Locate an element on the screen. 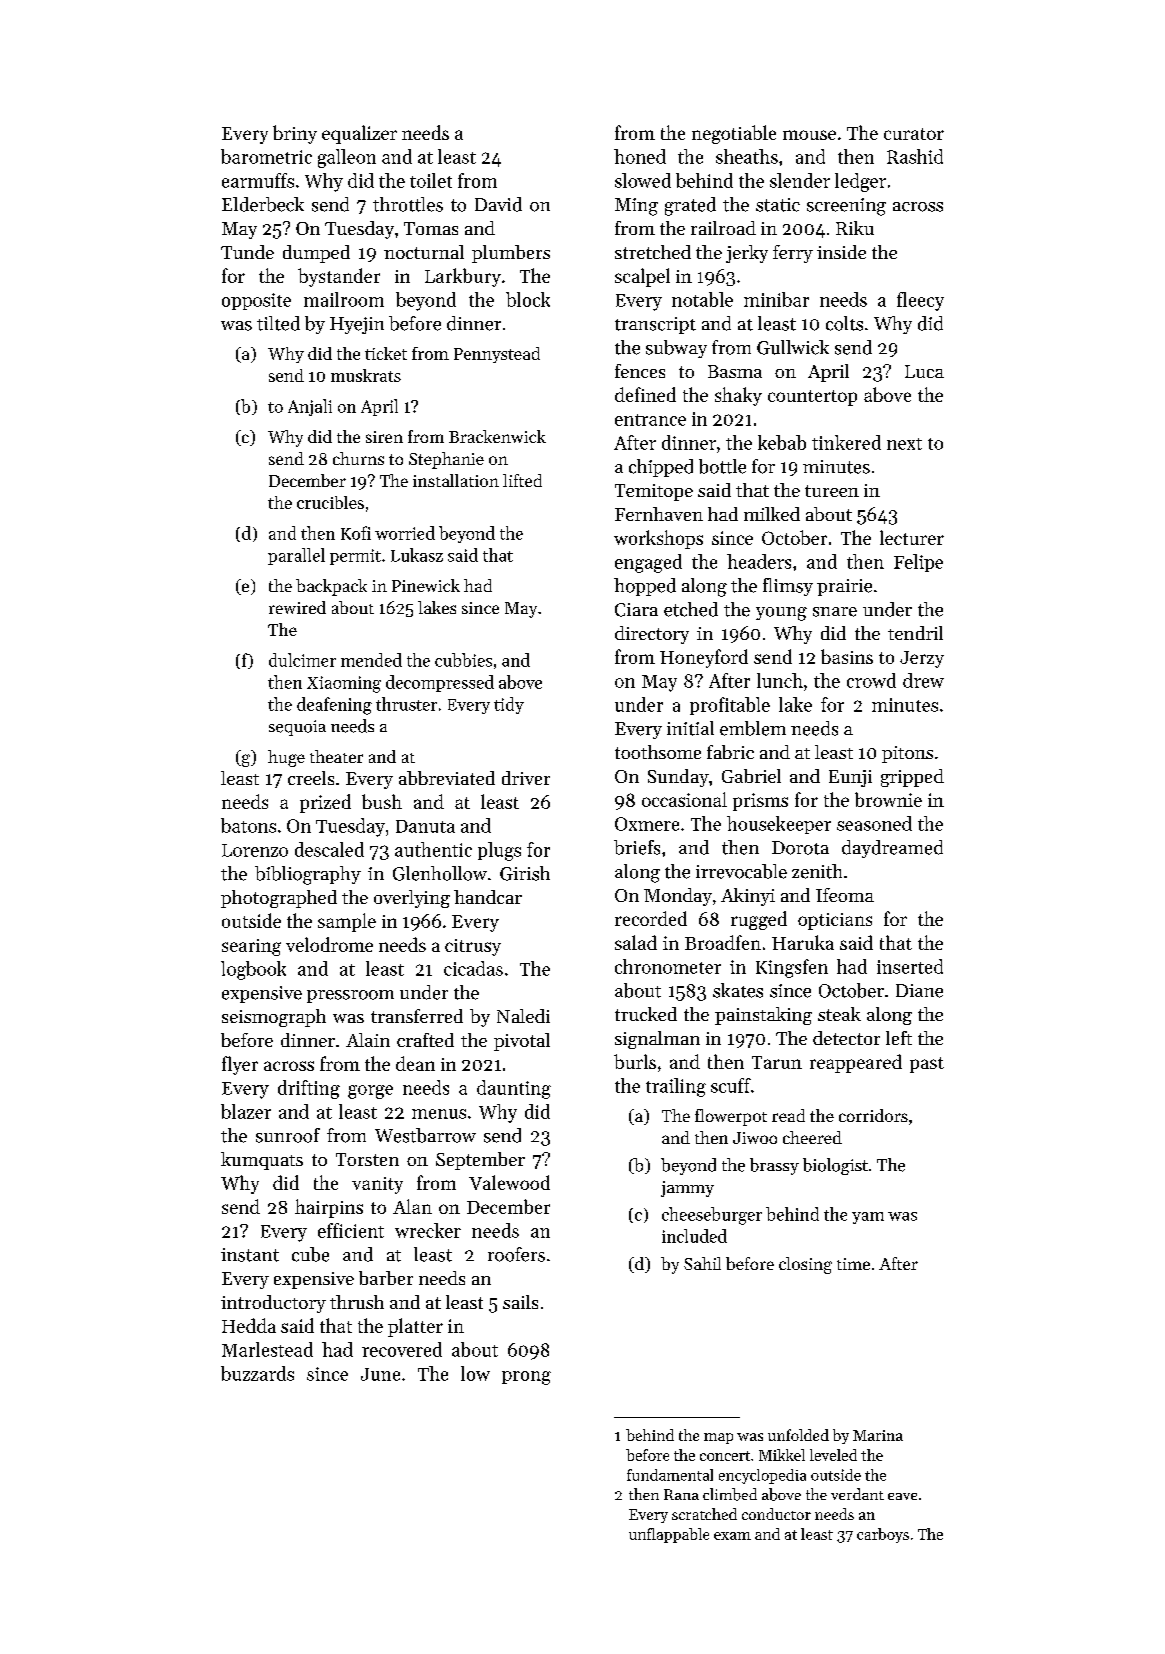 Image resolution: width=1165 pixels, height=1654 pixels. equalizer is located at coordinates (359, 134).
